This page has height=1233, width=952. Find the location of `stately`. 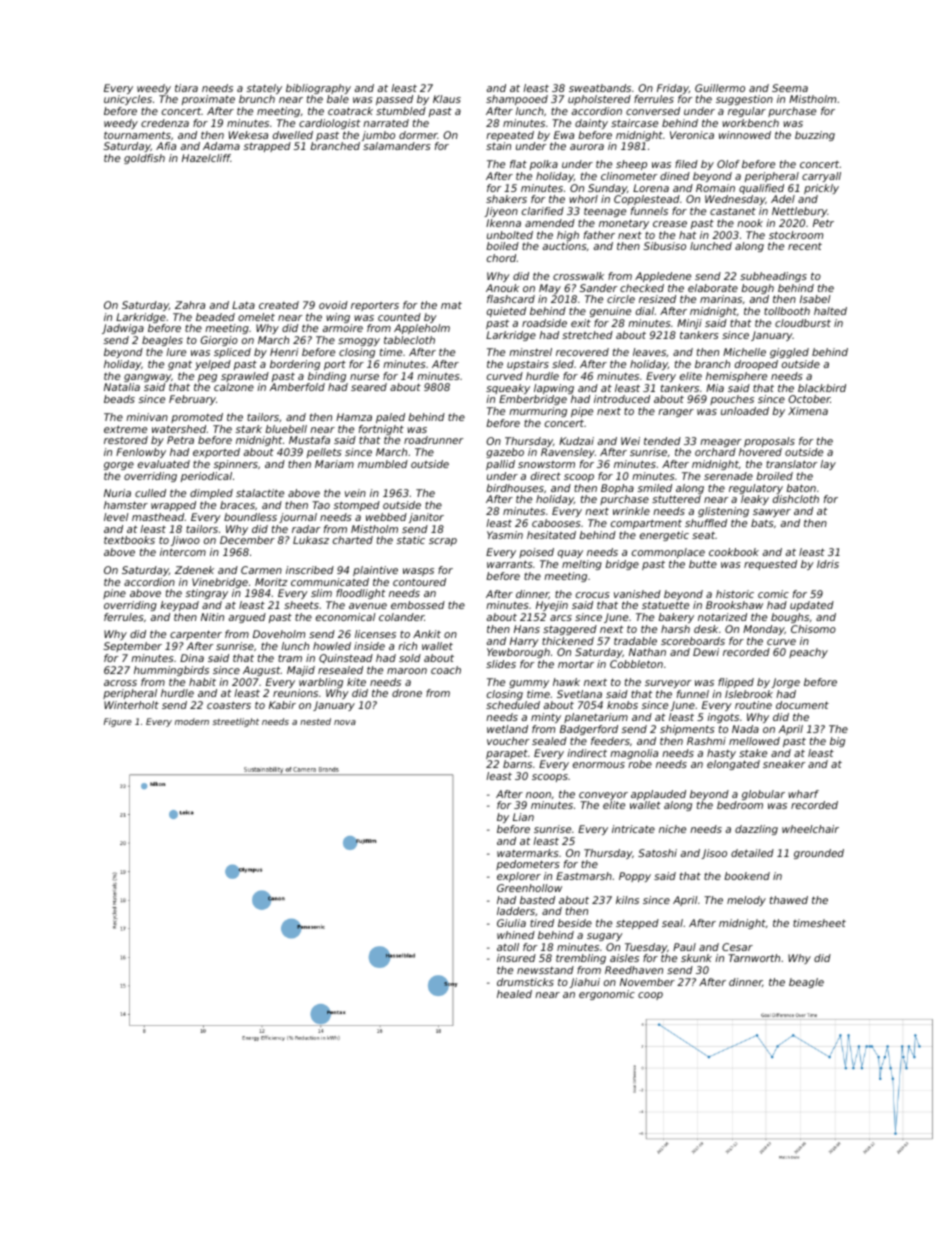

stately is located at coordinates (264, 89).
